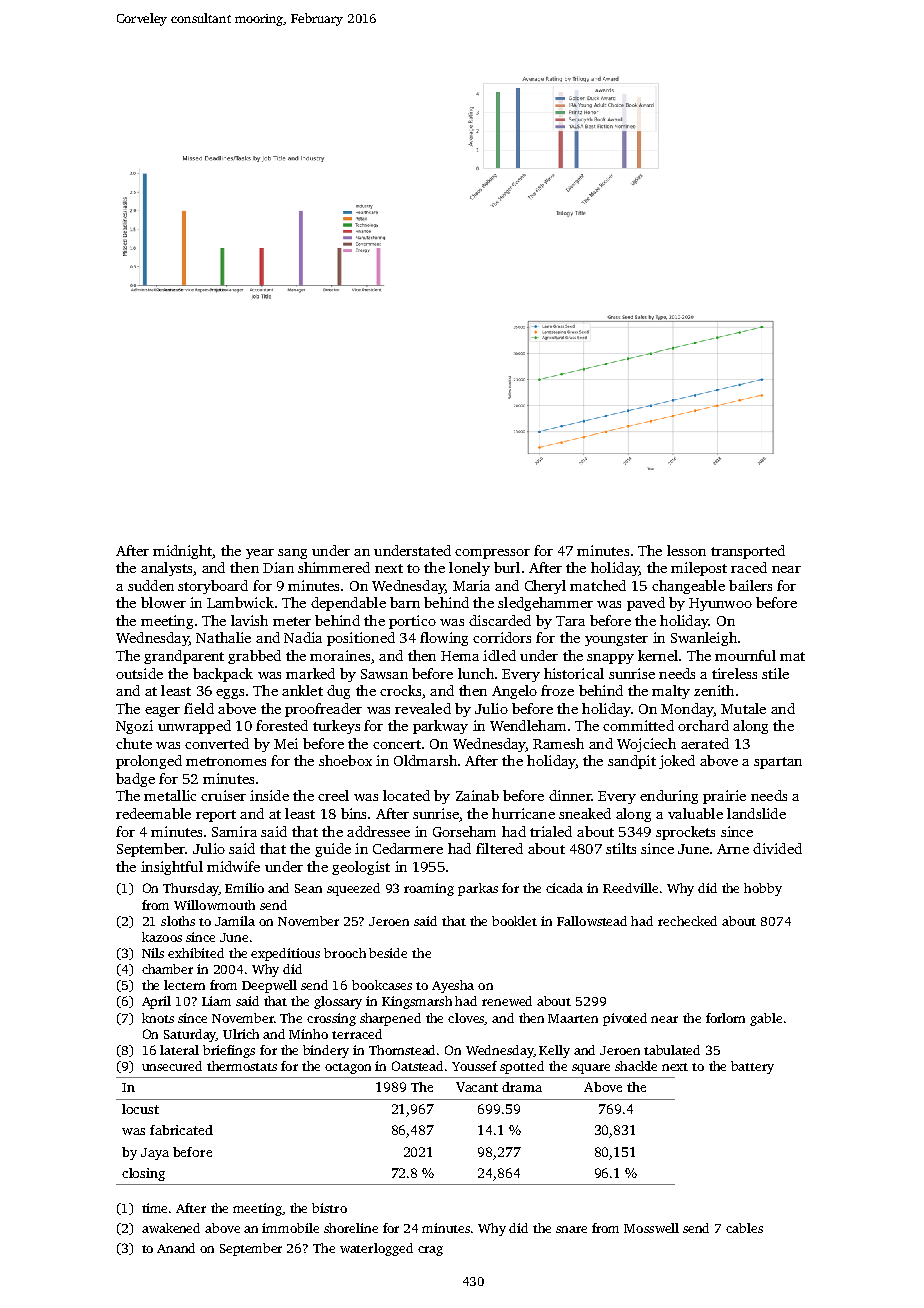  What do you see at coordinates (240, 602) in the screenshot?
I see `Lambwick` at bounding box center [240, 602].
